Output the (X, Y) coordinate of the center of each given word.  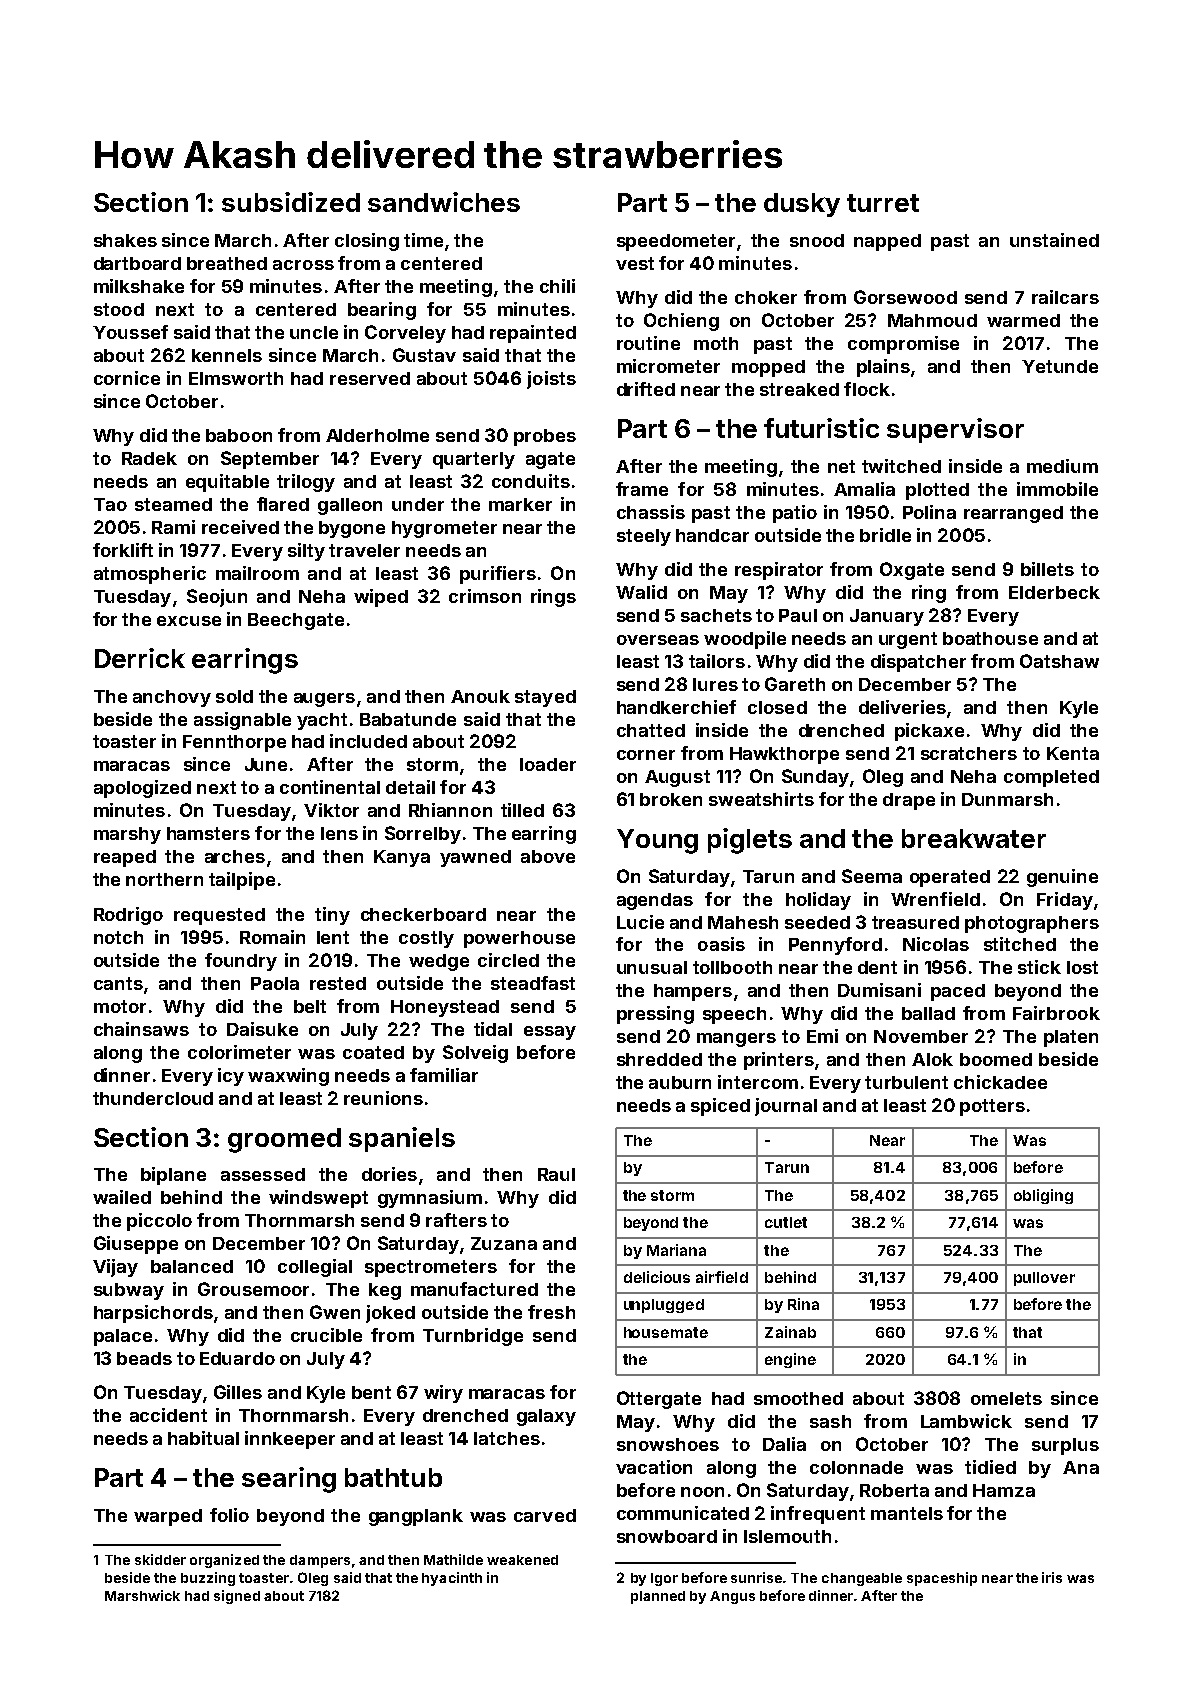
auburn (680, 1082)
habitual (203, 1438)
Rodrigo (128, 916)
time (423, 240)
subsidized (291, 202)
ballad (928, 1013)
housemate (666, 1332)
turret (883, 203)
